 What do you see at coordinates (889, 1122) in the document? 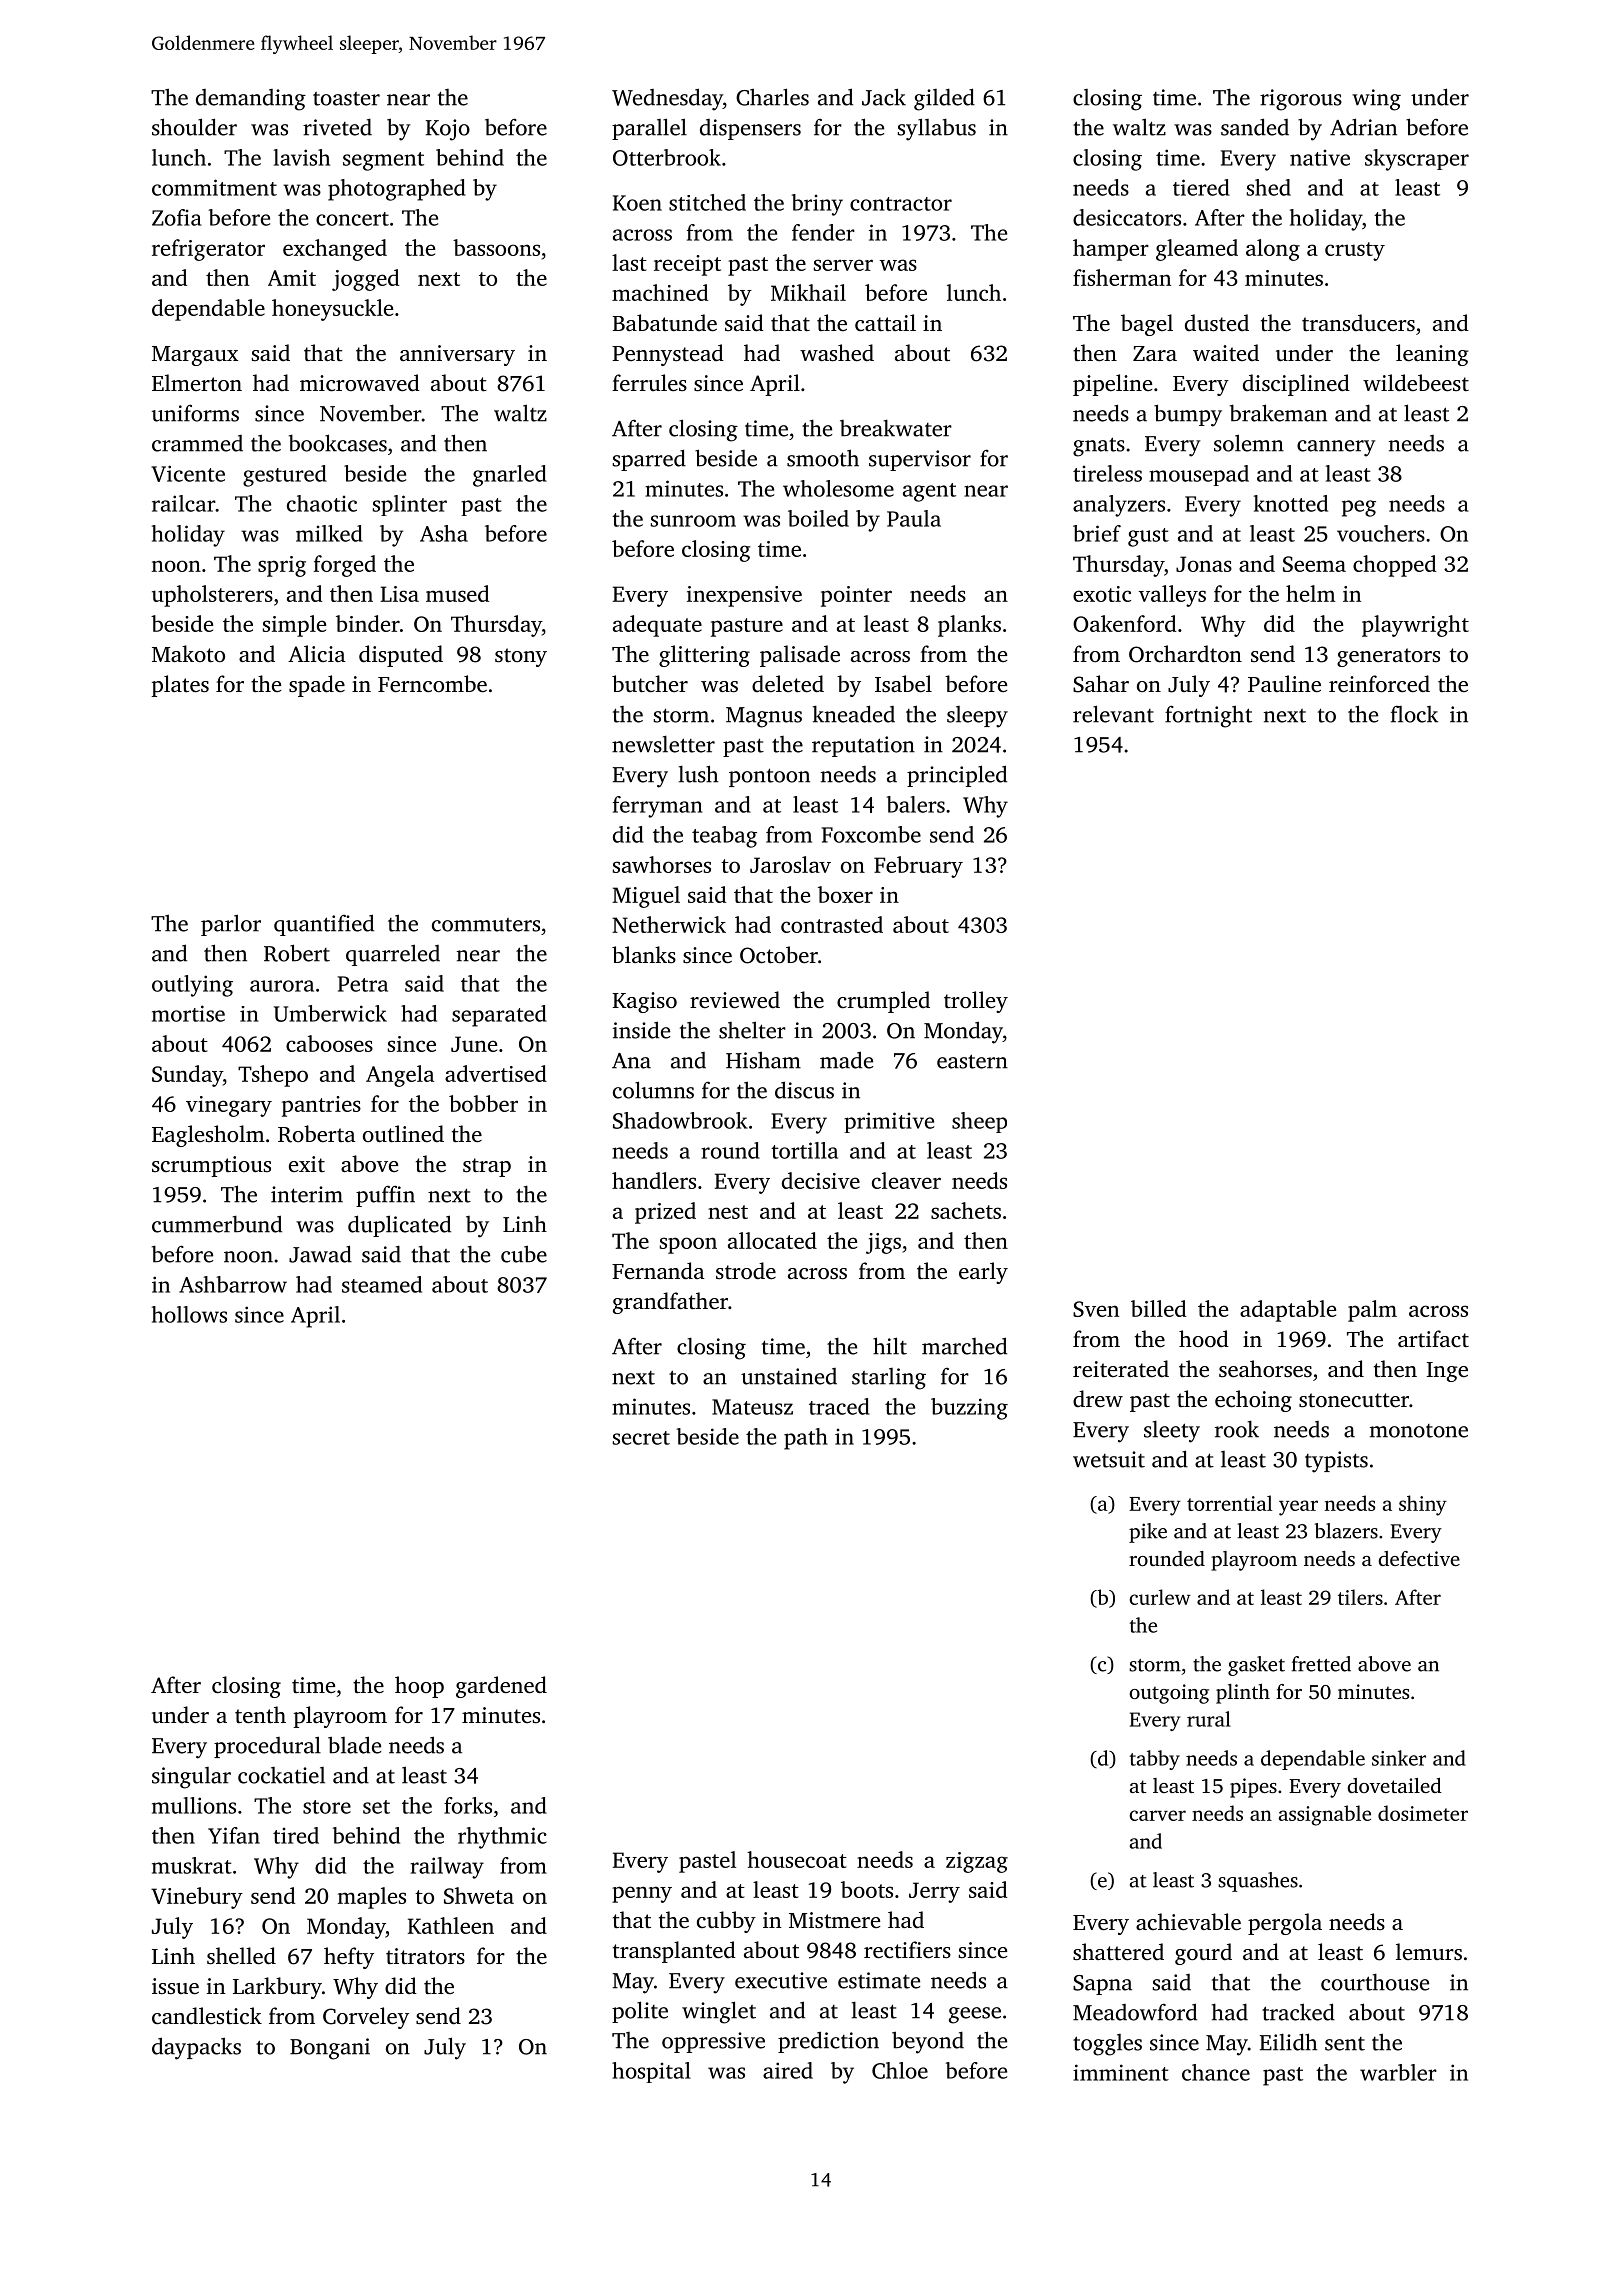
I see `primitive` at bounding box center [889, 1122].
